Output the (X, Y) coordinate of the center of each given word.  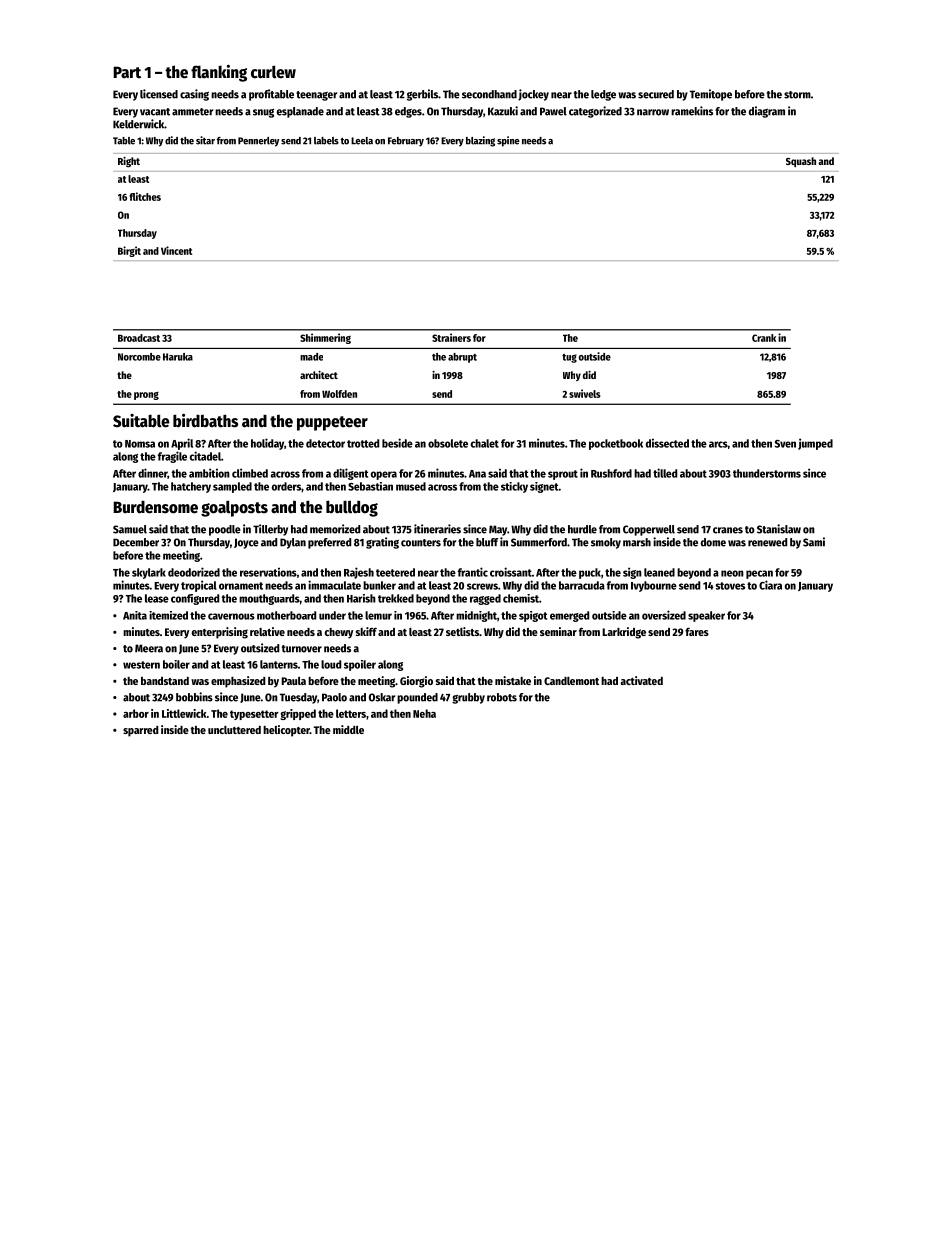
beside (397, 443)
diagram (767, 112)
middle (348, 729)
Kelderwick (138, 124)
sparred (140, 731)
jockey (533, 95)
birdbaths (205, 421)
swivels (585, 393)
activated (641, 680)
